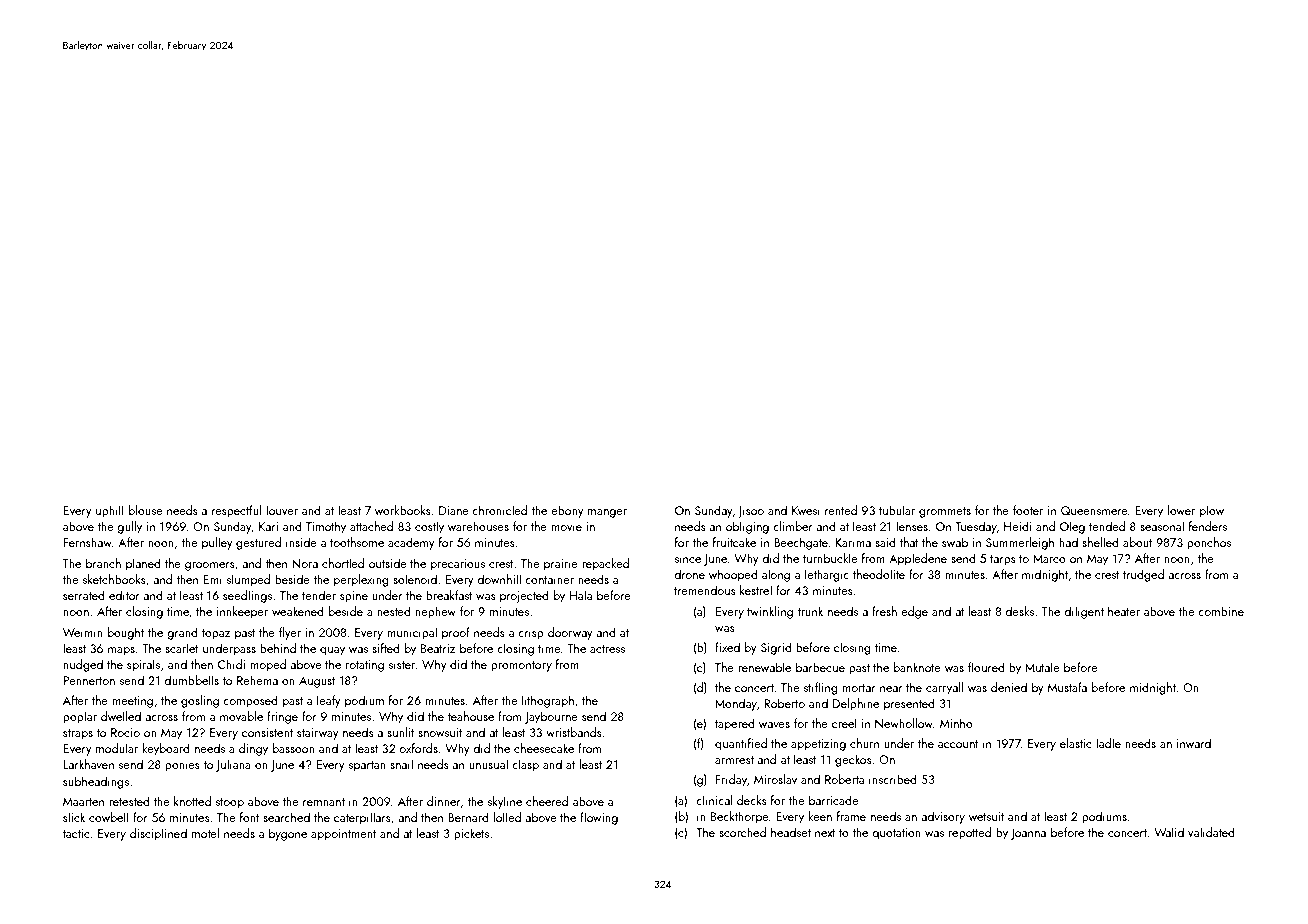 Image resolution: width=1308 pixels, height=924 pixels. What do you see at coordinates (1162, 526) in the page?
I see `seasonal` at bounding box center [1162, 526].
